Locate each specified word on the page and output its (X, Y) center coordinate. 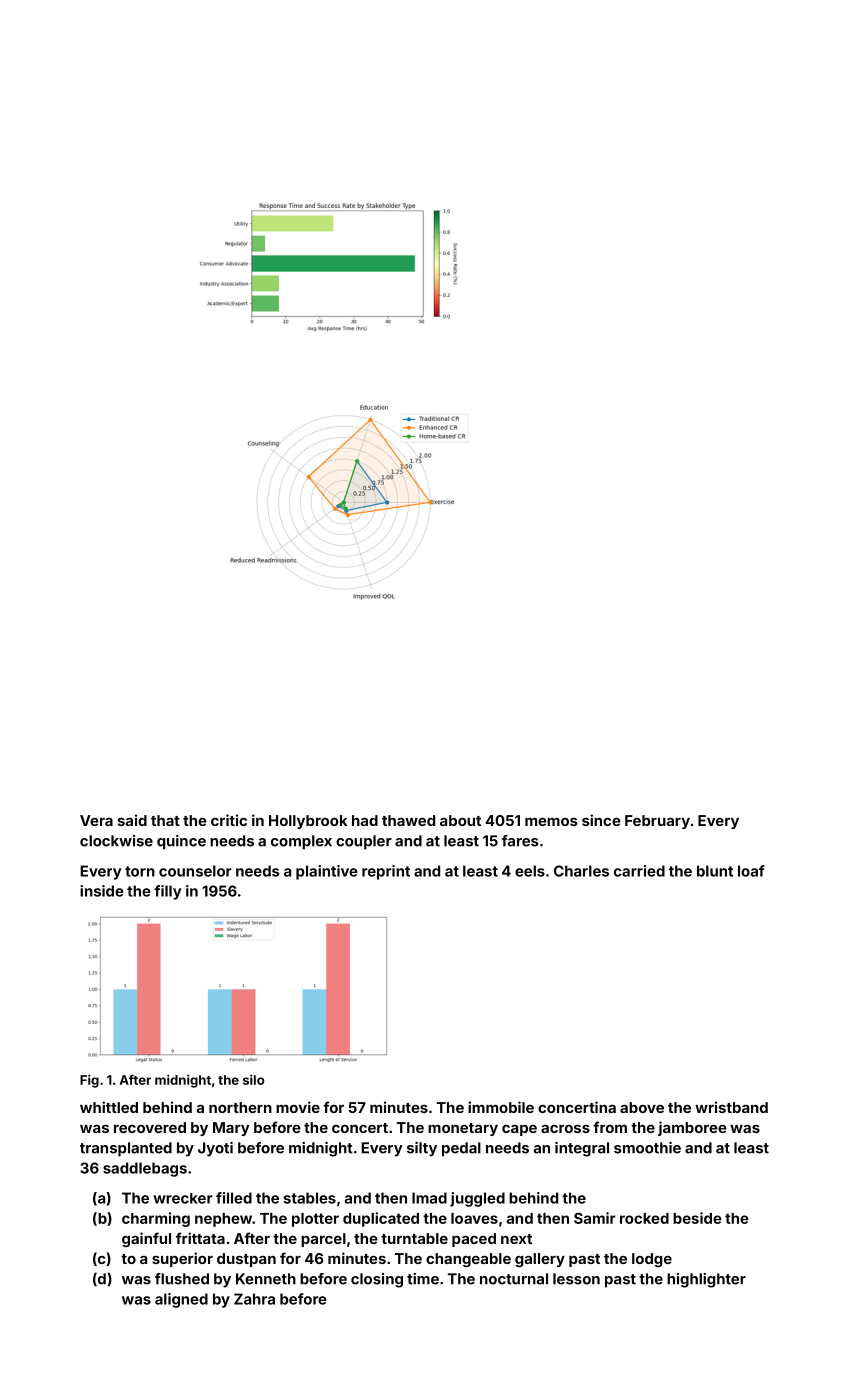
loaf (751, 871)
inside (102, 891)
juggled (477, 1199)
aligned (181, 1300)
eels (530, 871)
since (601, 820)
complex (301, 842)
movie (298, 1107)
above (642, 1107)
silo (254, 1079)
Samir (595, 1218)
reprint (386, 872)
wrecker (183, 1198)
